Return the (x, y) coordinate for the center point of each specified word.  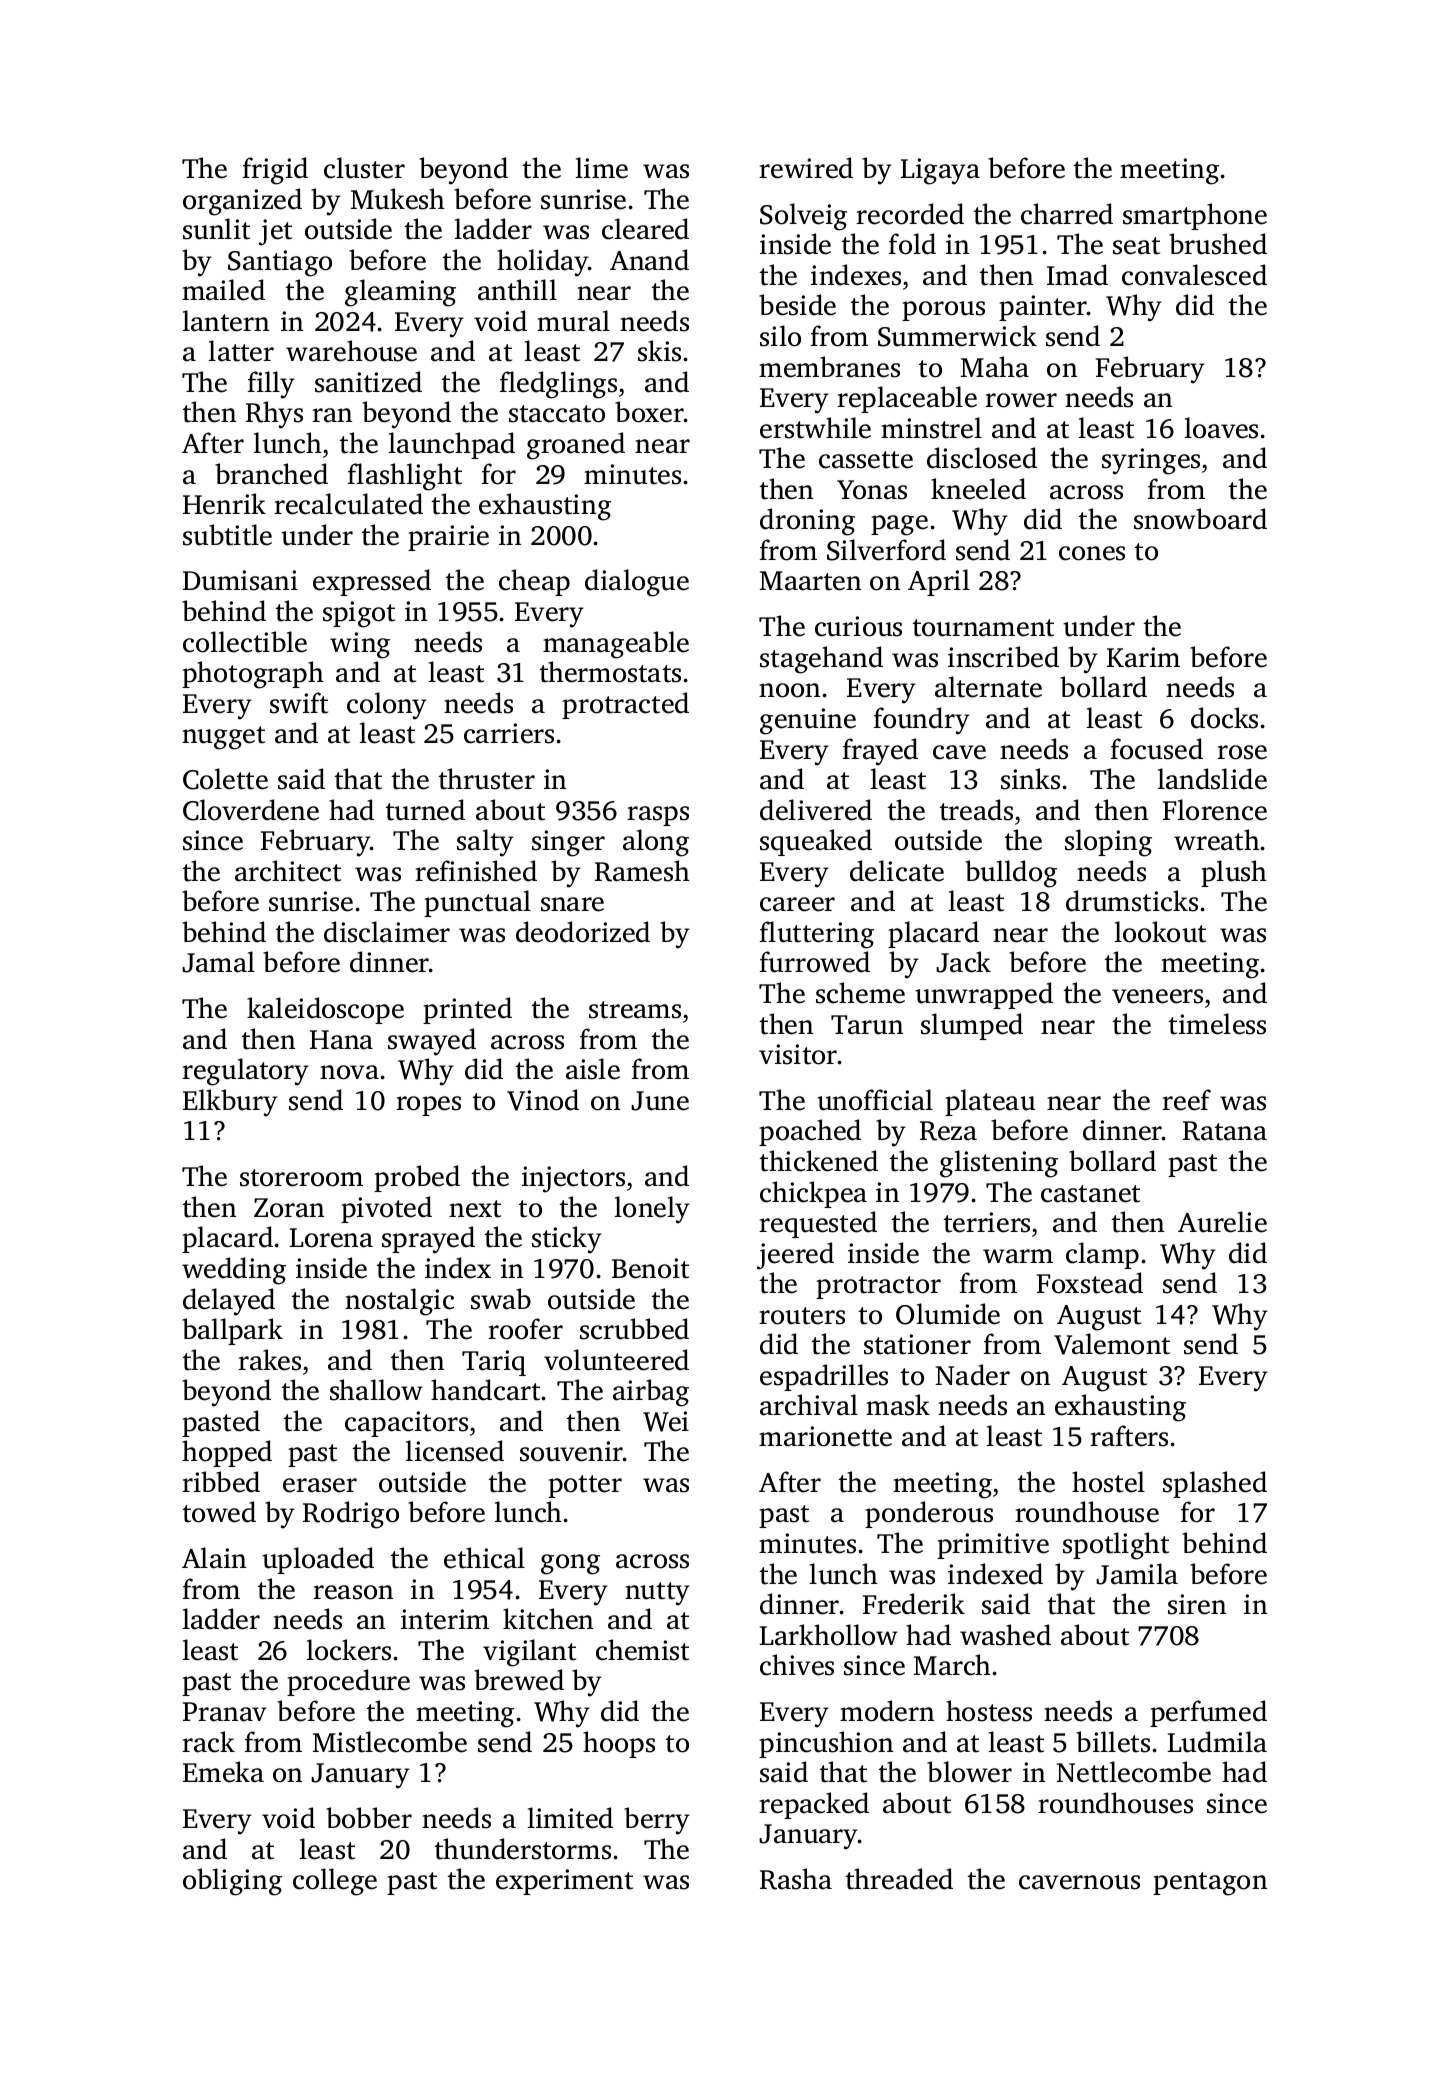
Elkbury (230, 1103)
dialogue (637, 583)
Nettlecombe (1133, 1772)
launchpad (451, 445)
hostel (1108, 1482)
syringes (1151, 461)
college (335, 1882)
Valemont (1112, 1344)
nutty (657, 1594)
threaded (899, 1879)
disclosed (982, 458)
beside (797, 305)
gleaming (400, 293)
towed (219, 1512)
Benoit (650, 1268)
